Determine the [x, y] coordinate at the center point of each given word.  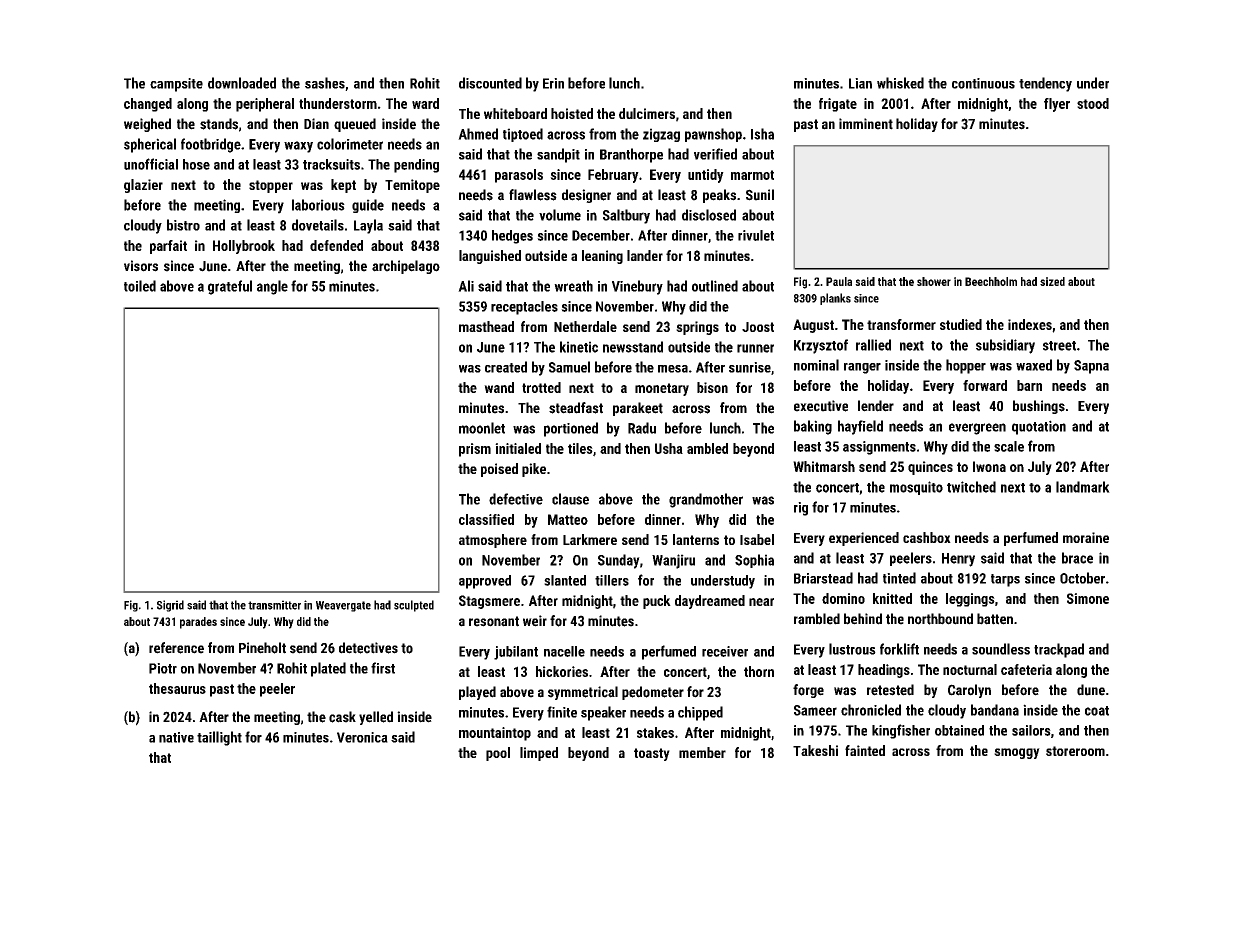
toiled [140, 286]
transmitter [274, 605]
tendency [1045, 84]
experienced [864, 539]
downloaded [242, 83]
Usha [669, 448]
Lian [860, 83]
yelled [376, 718]
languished [490, 257]
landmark [1083, 487]
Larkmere [590, 539]
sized [1052, 281]
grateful [230, 287]
